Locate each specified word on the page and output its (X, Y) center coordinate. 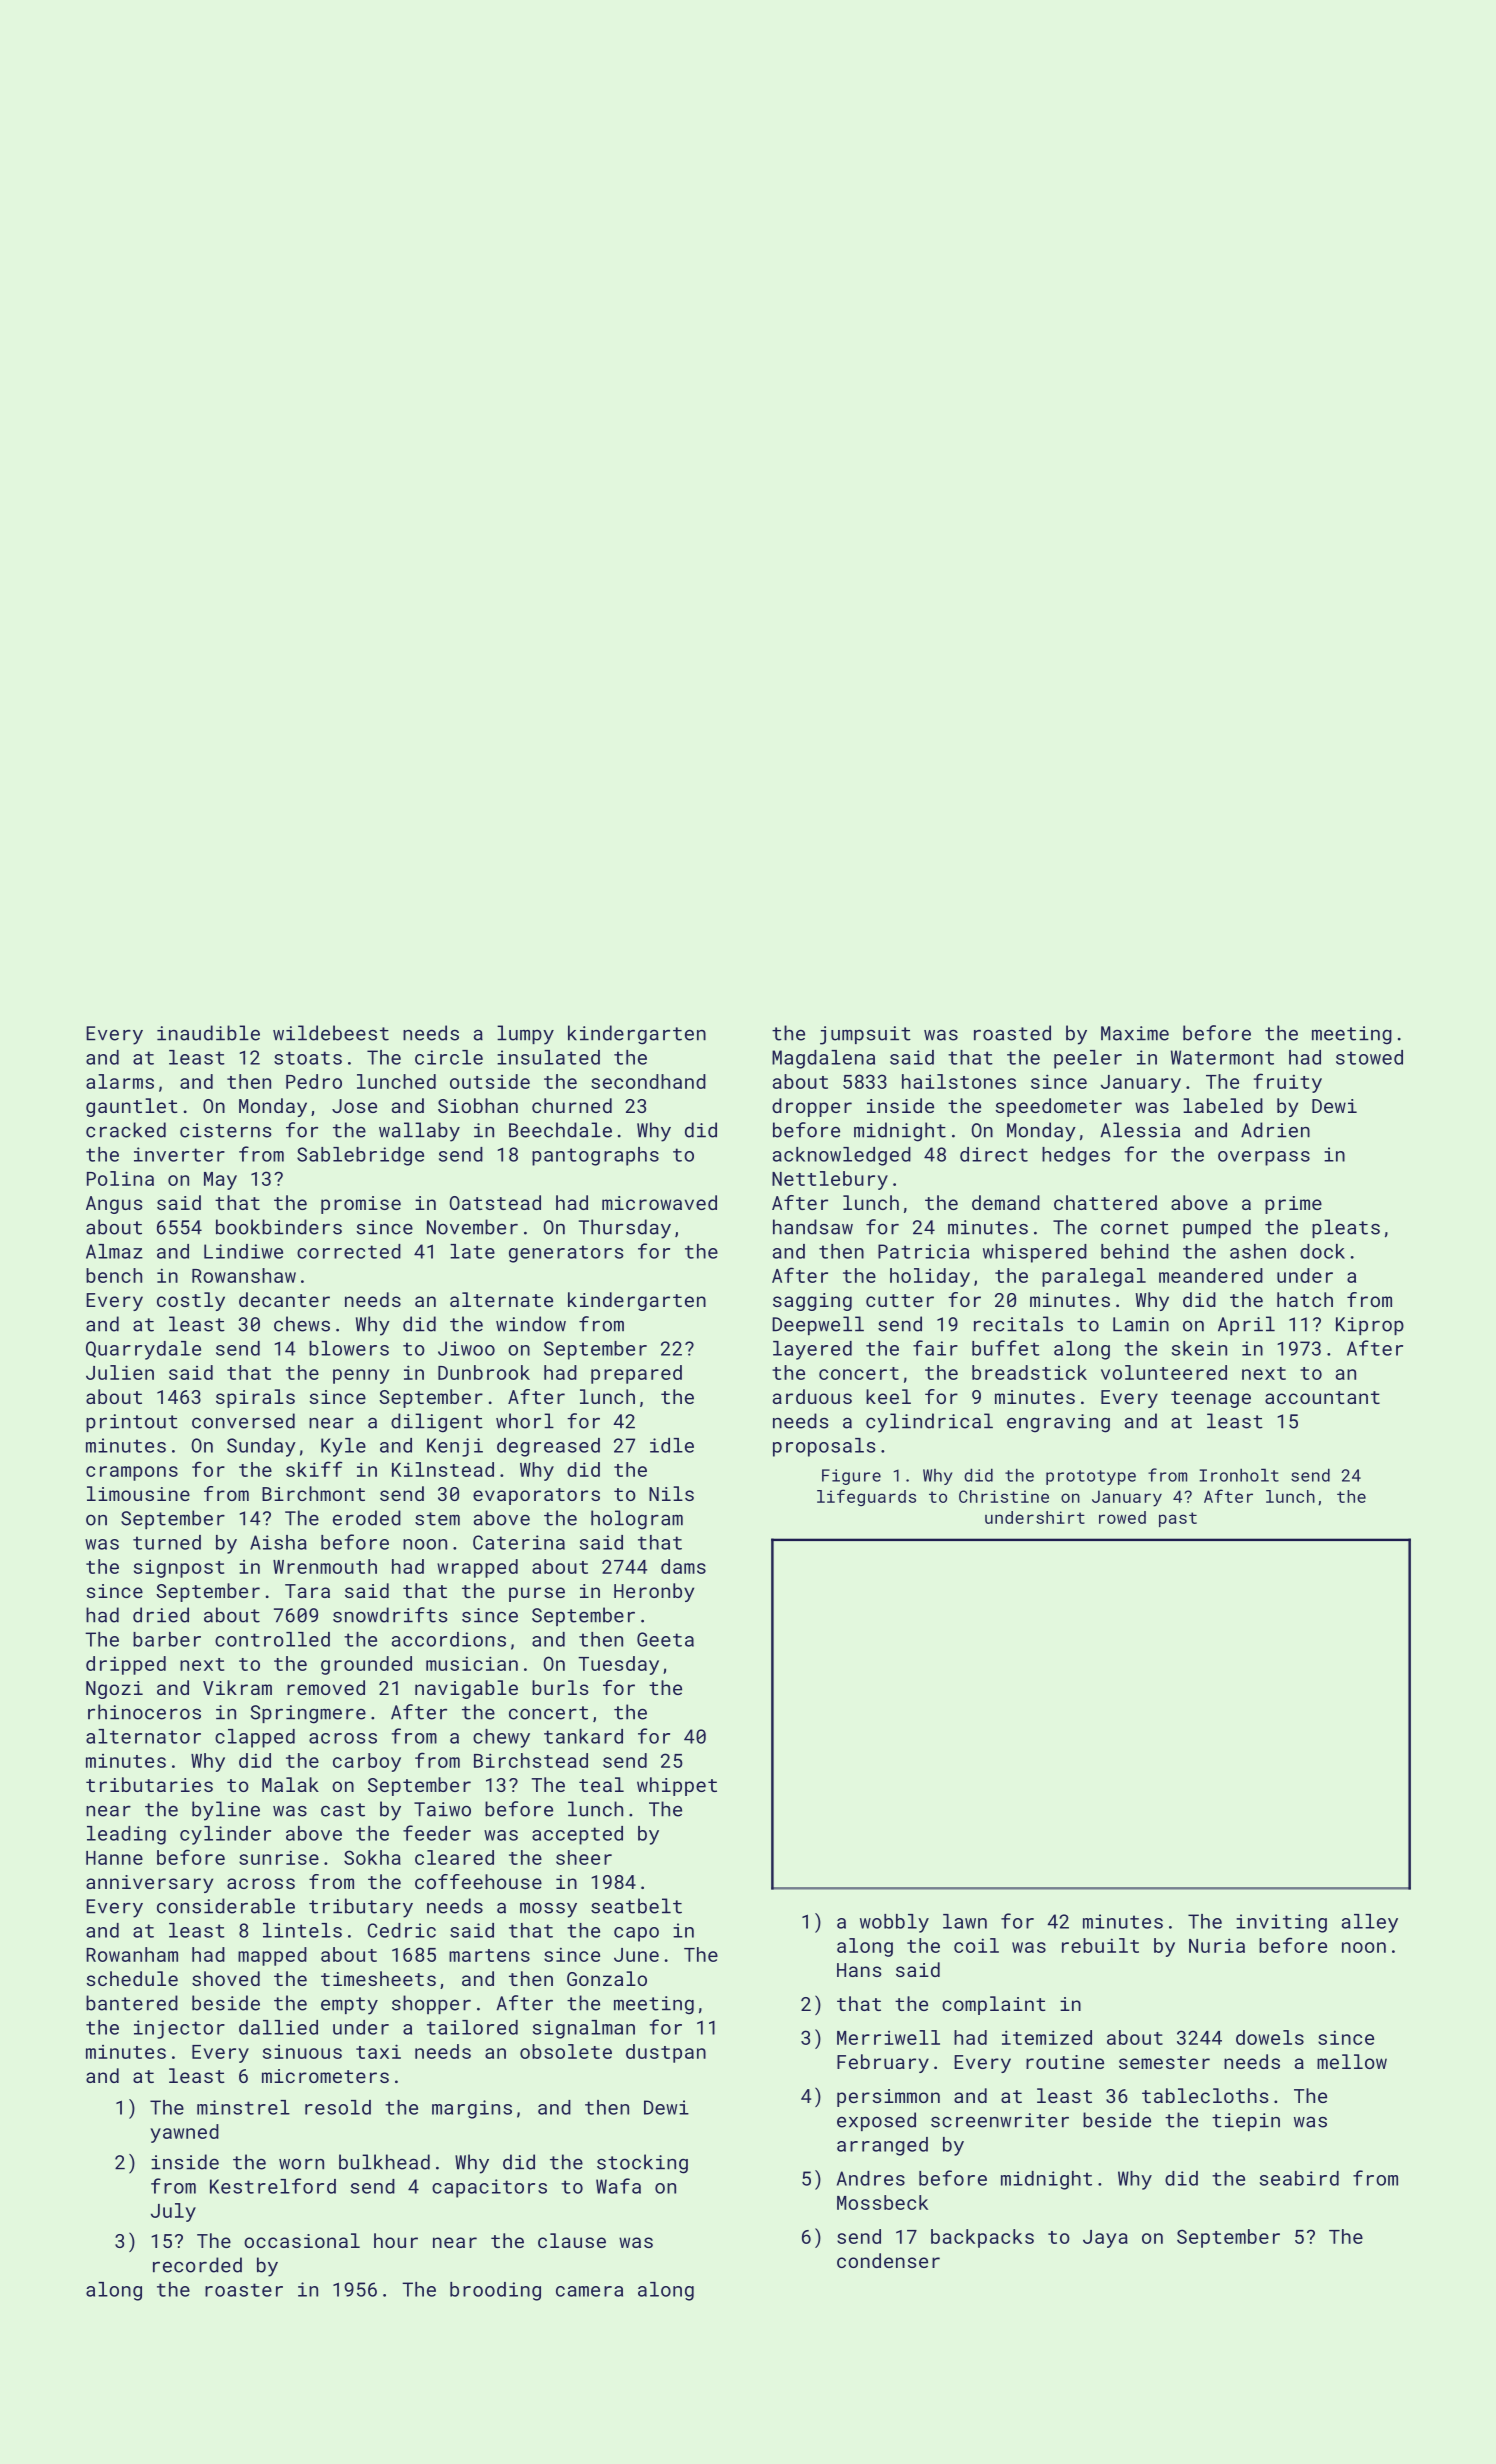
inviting (1281, 1923)
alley (1370, 1923)
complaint (994, 2005)
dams (683, 1566)
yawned (184, 2133)
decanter (284, 1299)
